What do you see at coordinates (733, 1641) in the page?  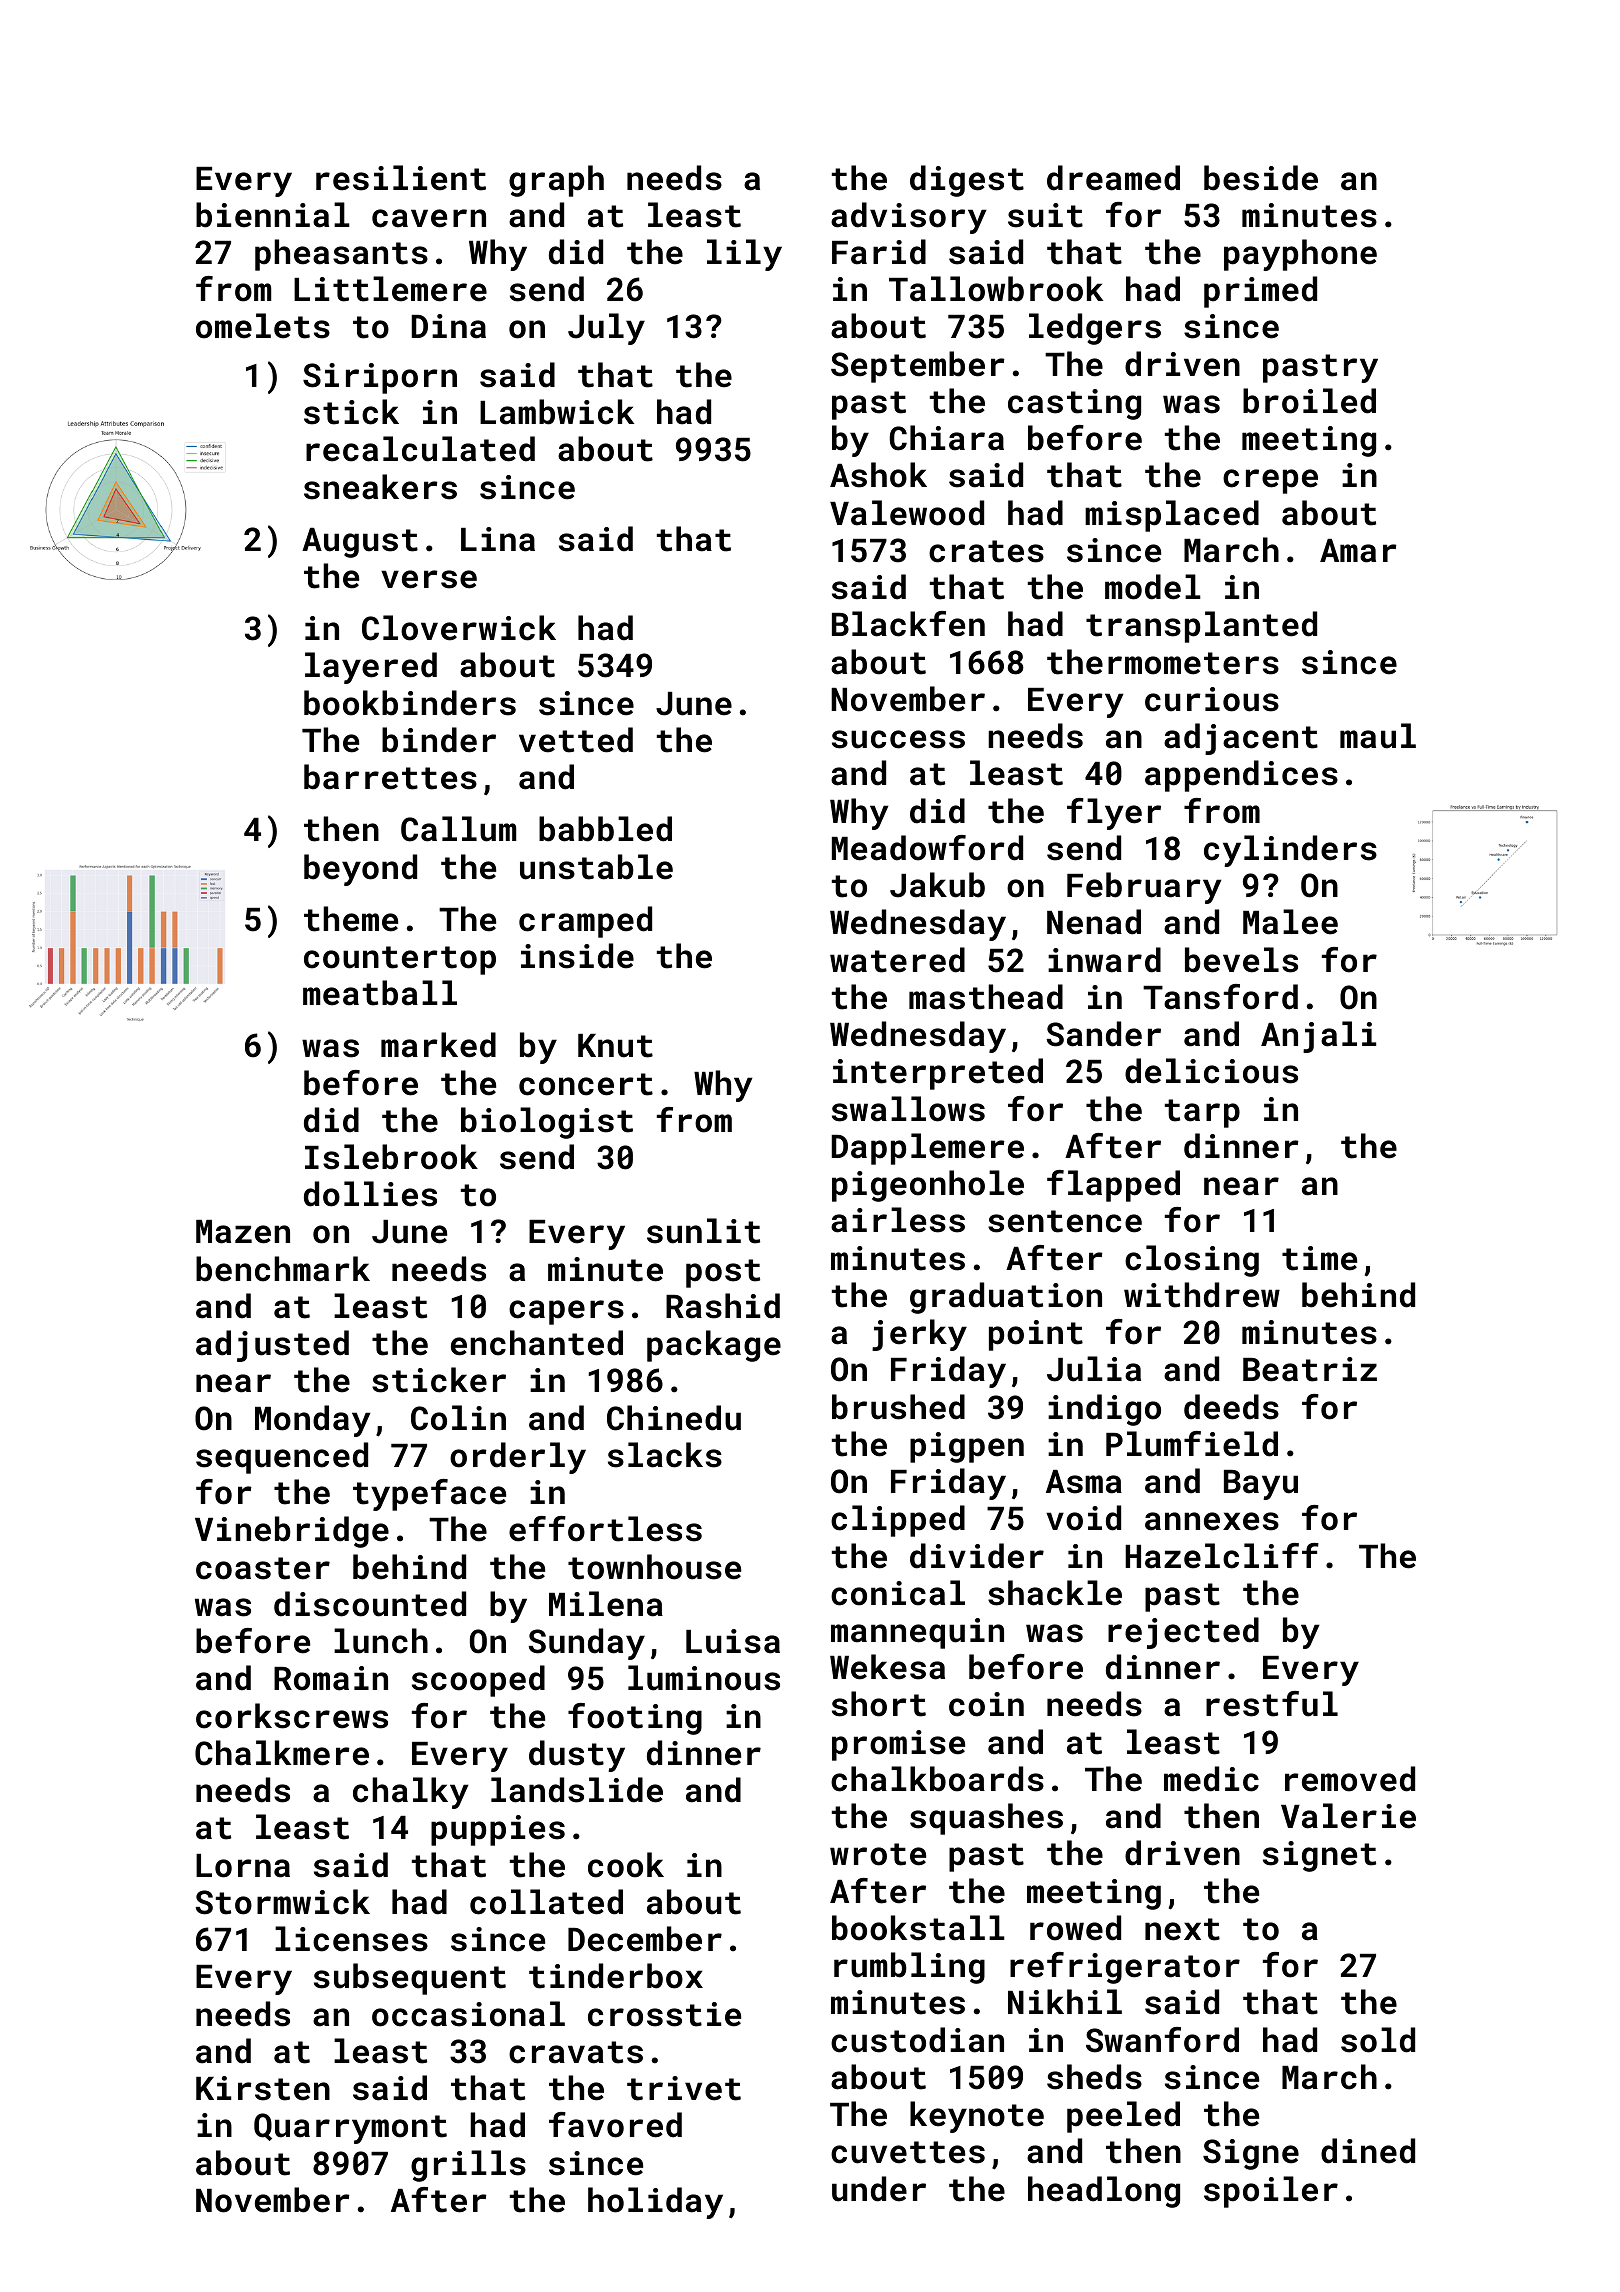 I see `Luisa` at bounding box center [733, 1641].
